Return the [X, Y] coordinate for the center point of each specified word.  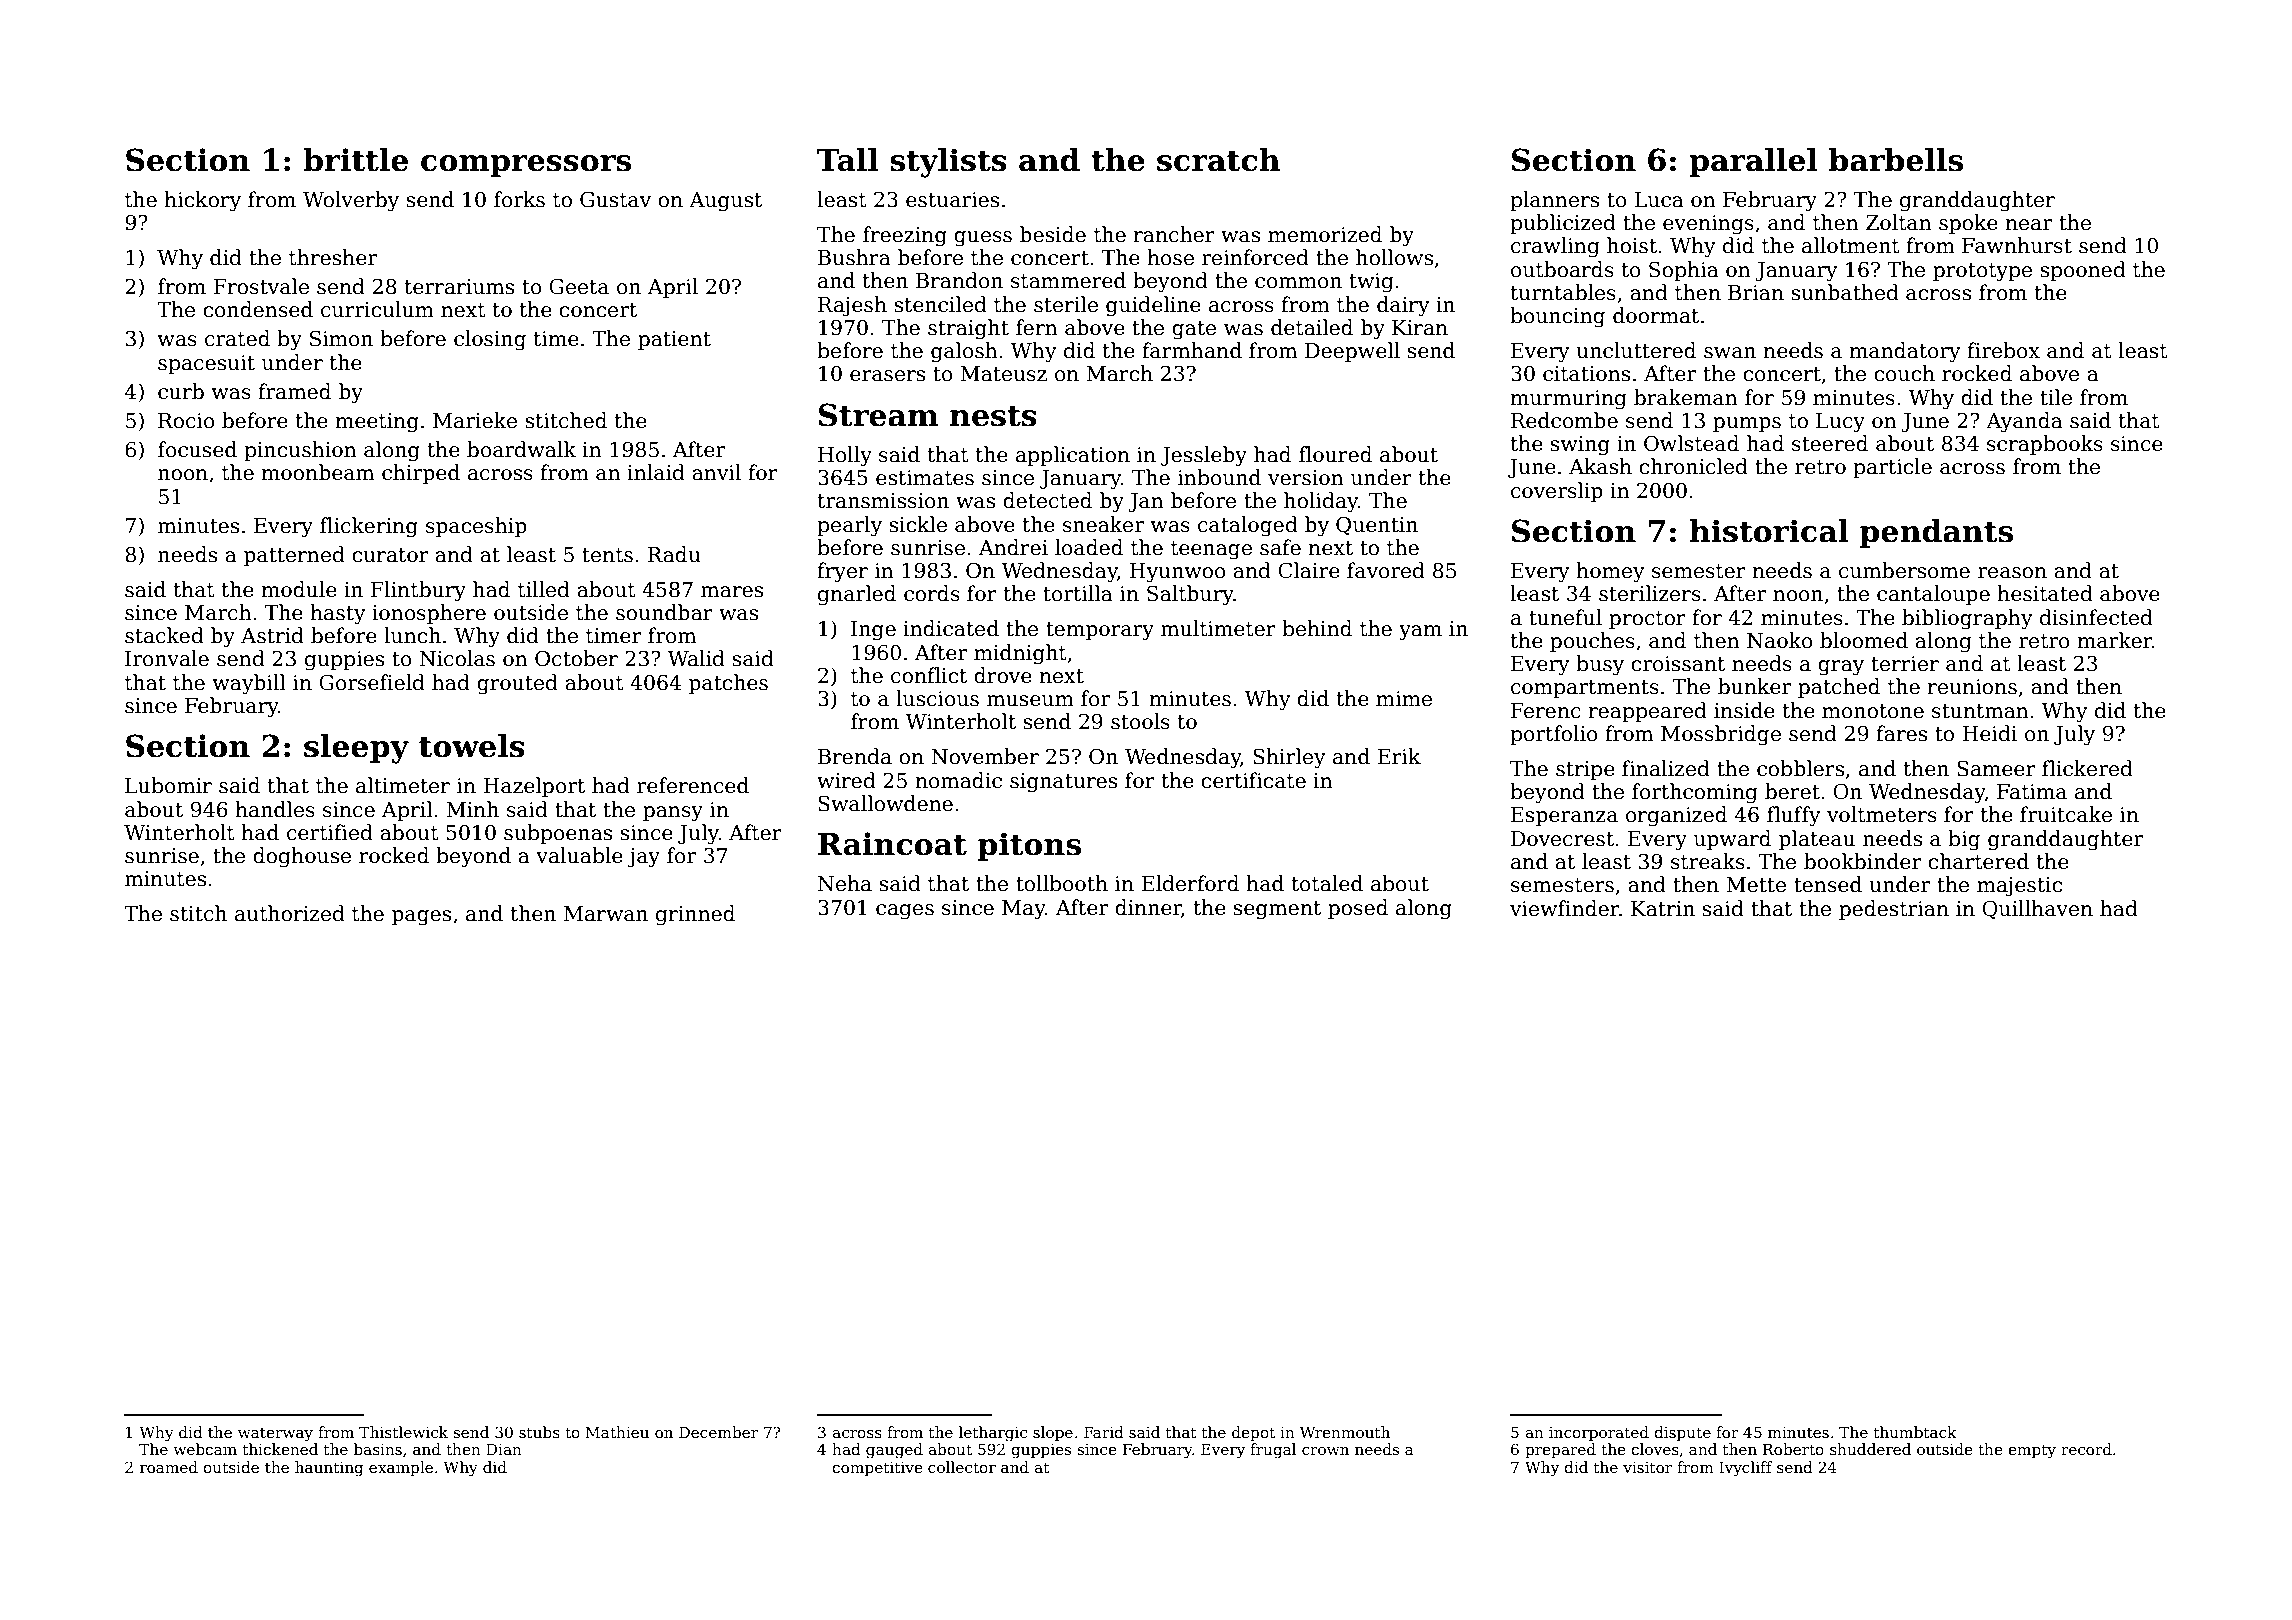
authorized [290, 913]
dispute [1682, 1433]
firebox [2003, 350]
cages [905, 912]
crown [1325, 1451]
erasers [887, 376]
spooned [2083, 271]
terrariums [459, 287]
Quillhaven [2037, 909]
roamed [169, 1467]
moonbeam [318, 472]
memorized [1325, 234]
